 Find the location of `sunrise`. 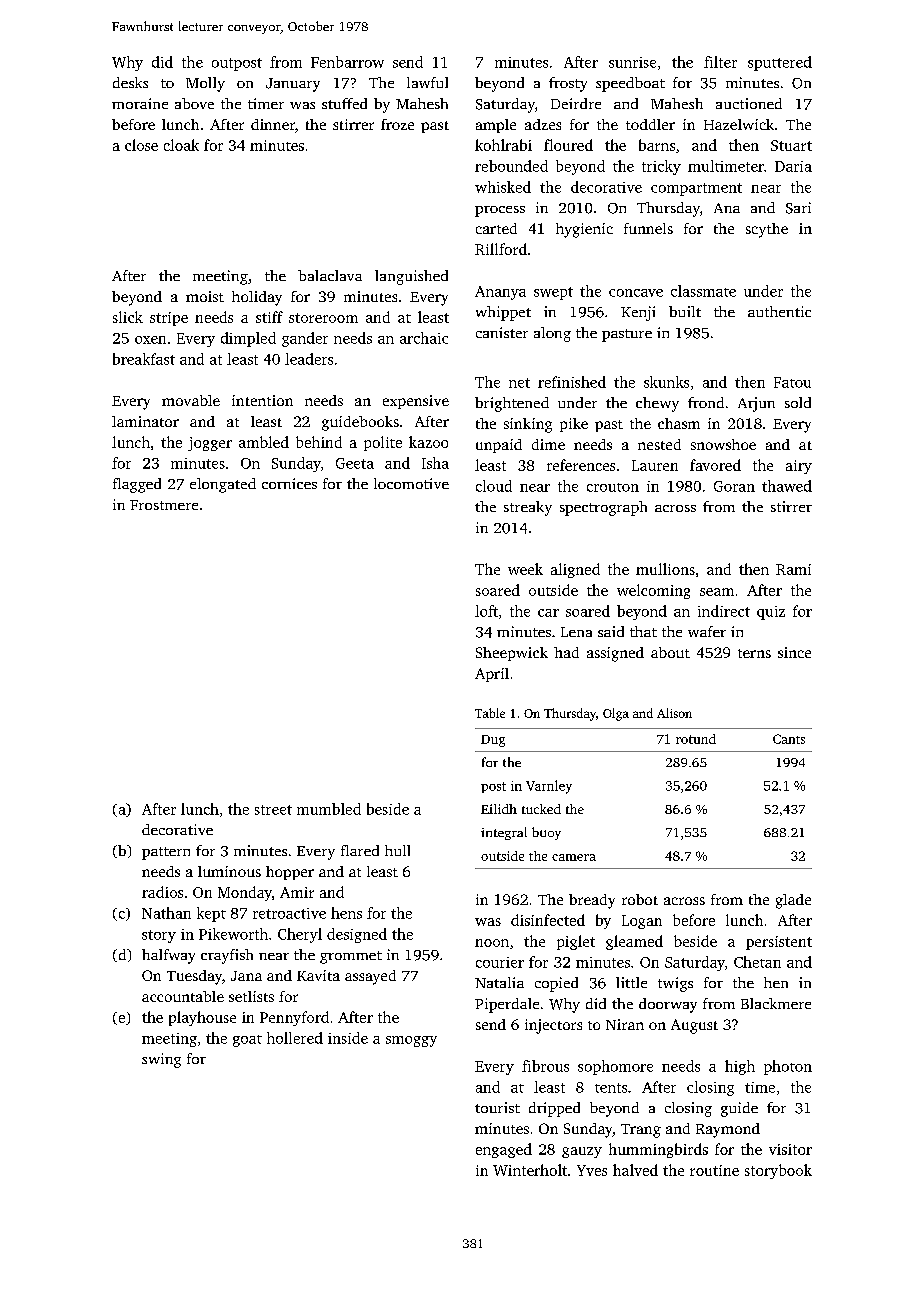

sunrise is located at coordinates (632, 62).
